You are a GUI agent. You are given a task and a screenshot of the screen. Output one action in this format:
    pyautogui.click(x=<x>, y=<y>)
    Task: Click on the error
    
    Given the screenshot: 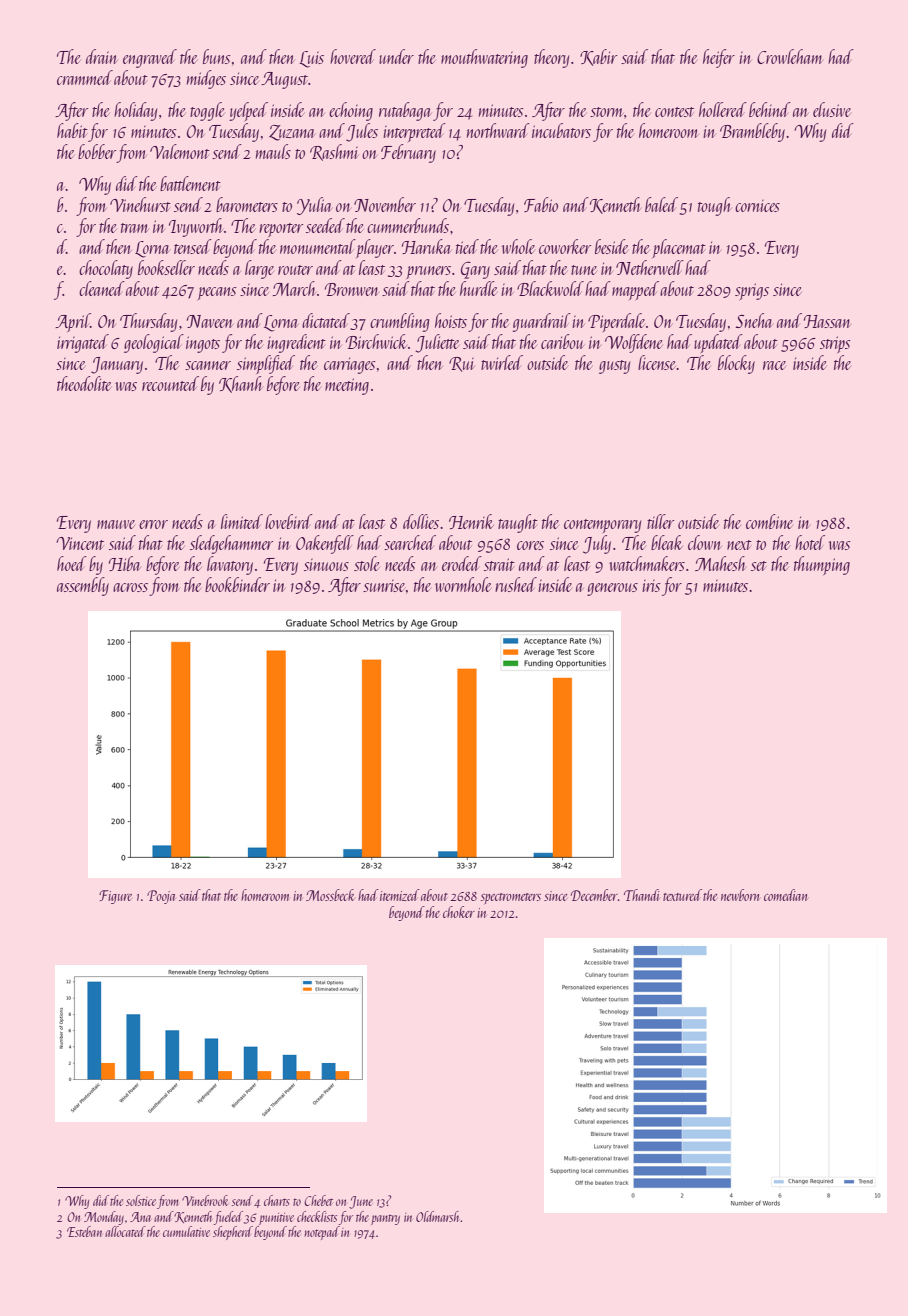 What is the action you would take?
    pyautogui.click(x=153, y=524)
